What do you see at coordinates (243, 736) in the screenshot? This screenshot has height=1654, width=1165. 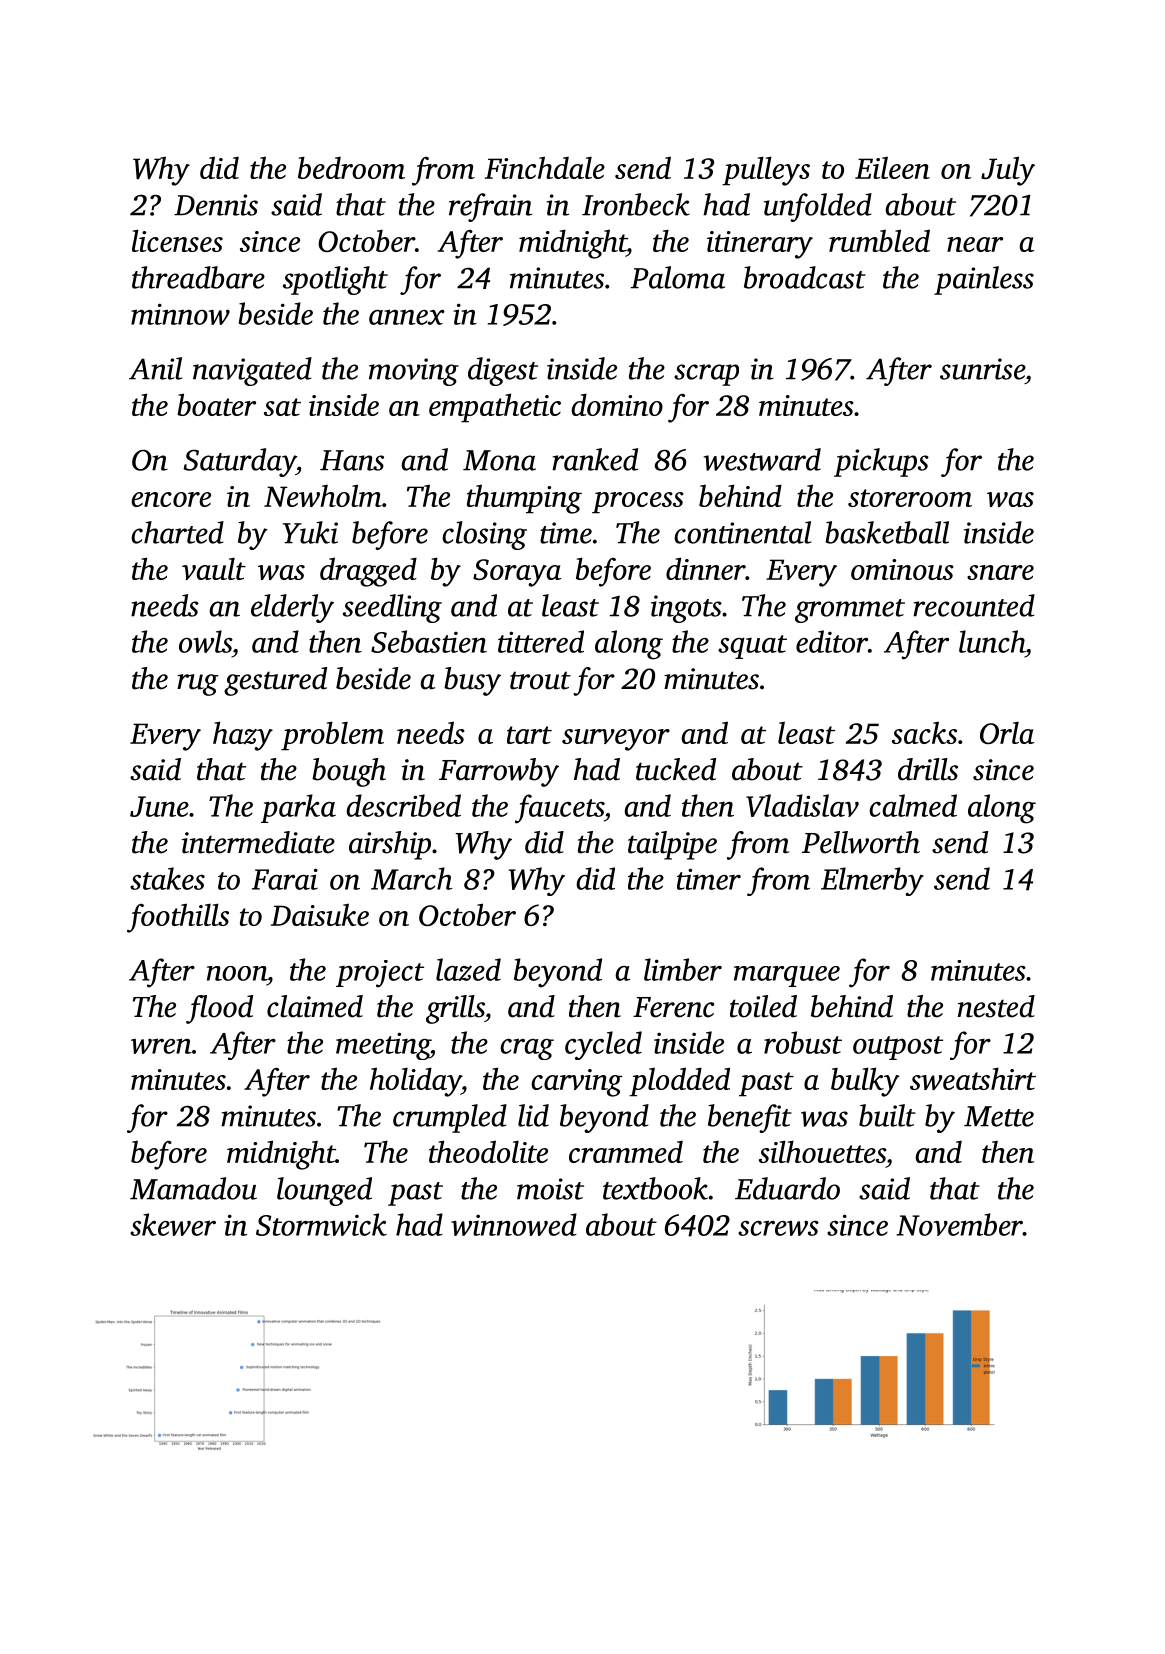 I see `hazy` at bounding box center [243, 736].
